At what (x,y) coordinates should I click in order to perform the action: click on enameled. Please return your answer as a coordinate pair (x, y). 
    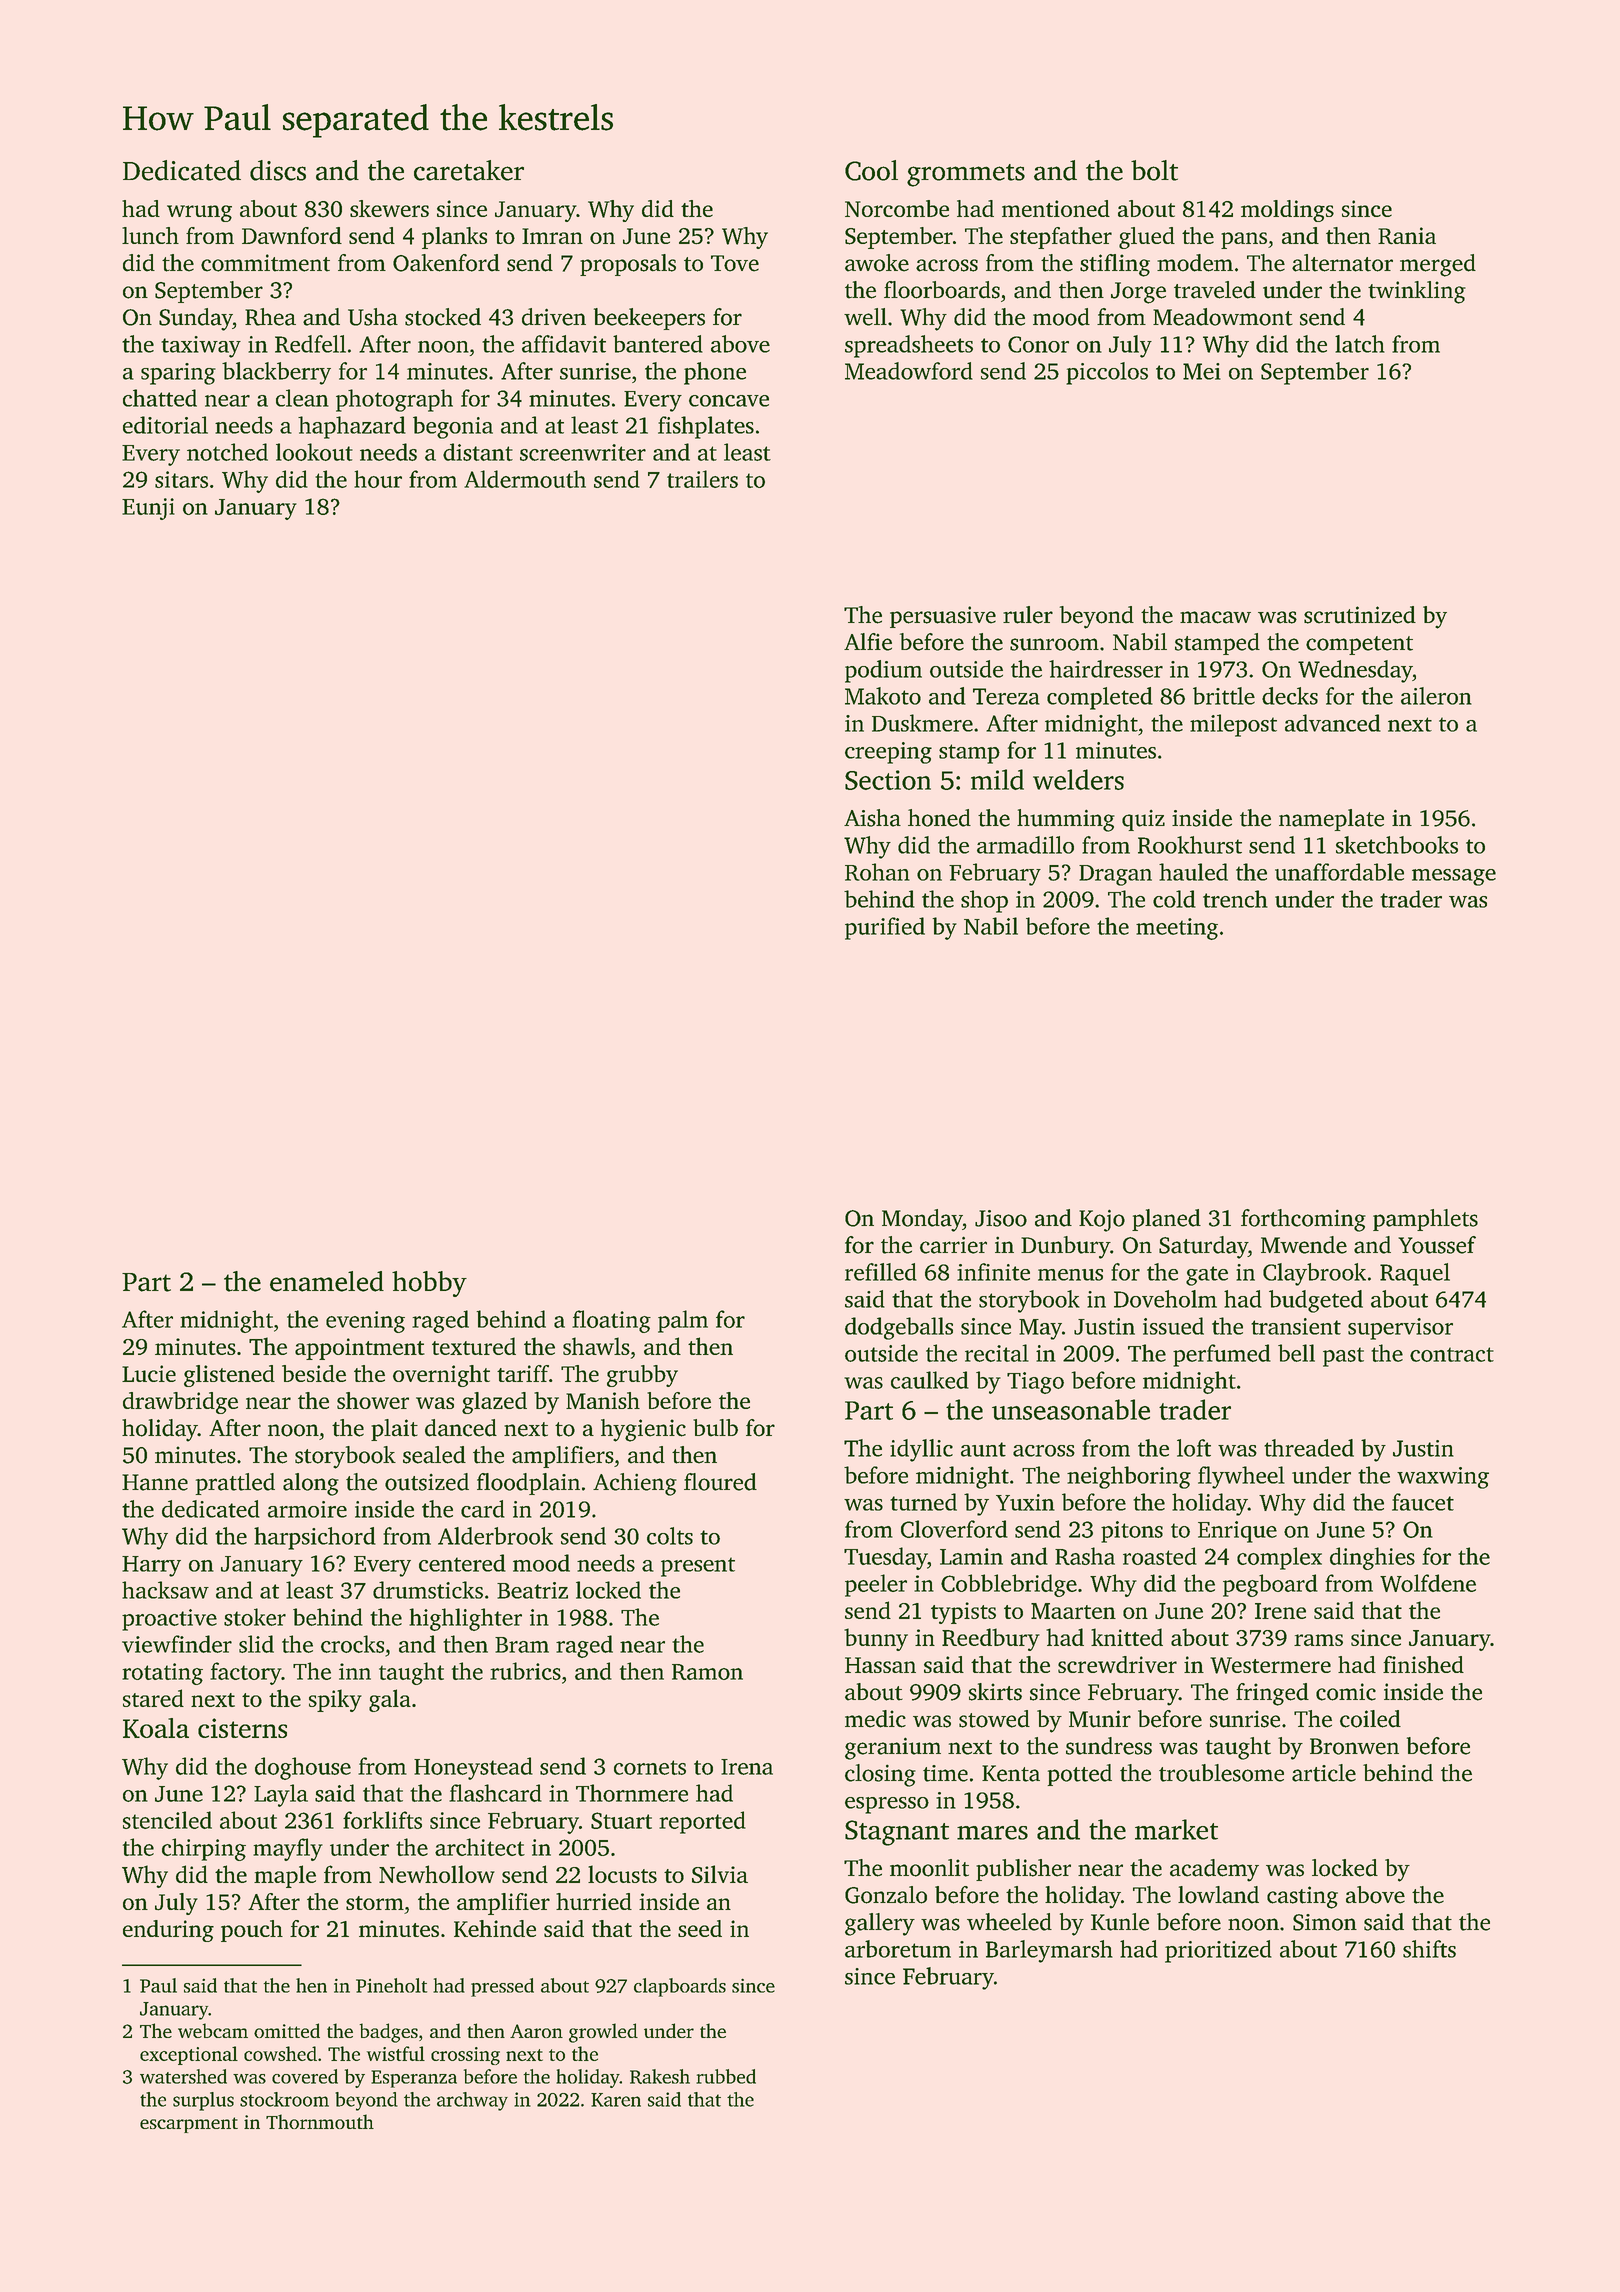
    Looking at the image, I should click on (327, 1281).
